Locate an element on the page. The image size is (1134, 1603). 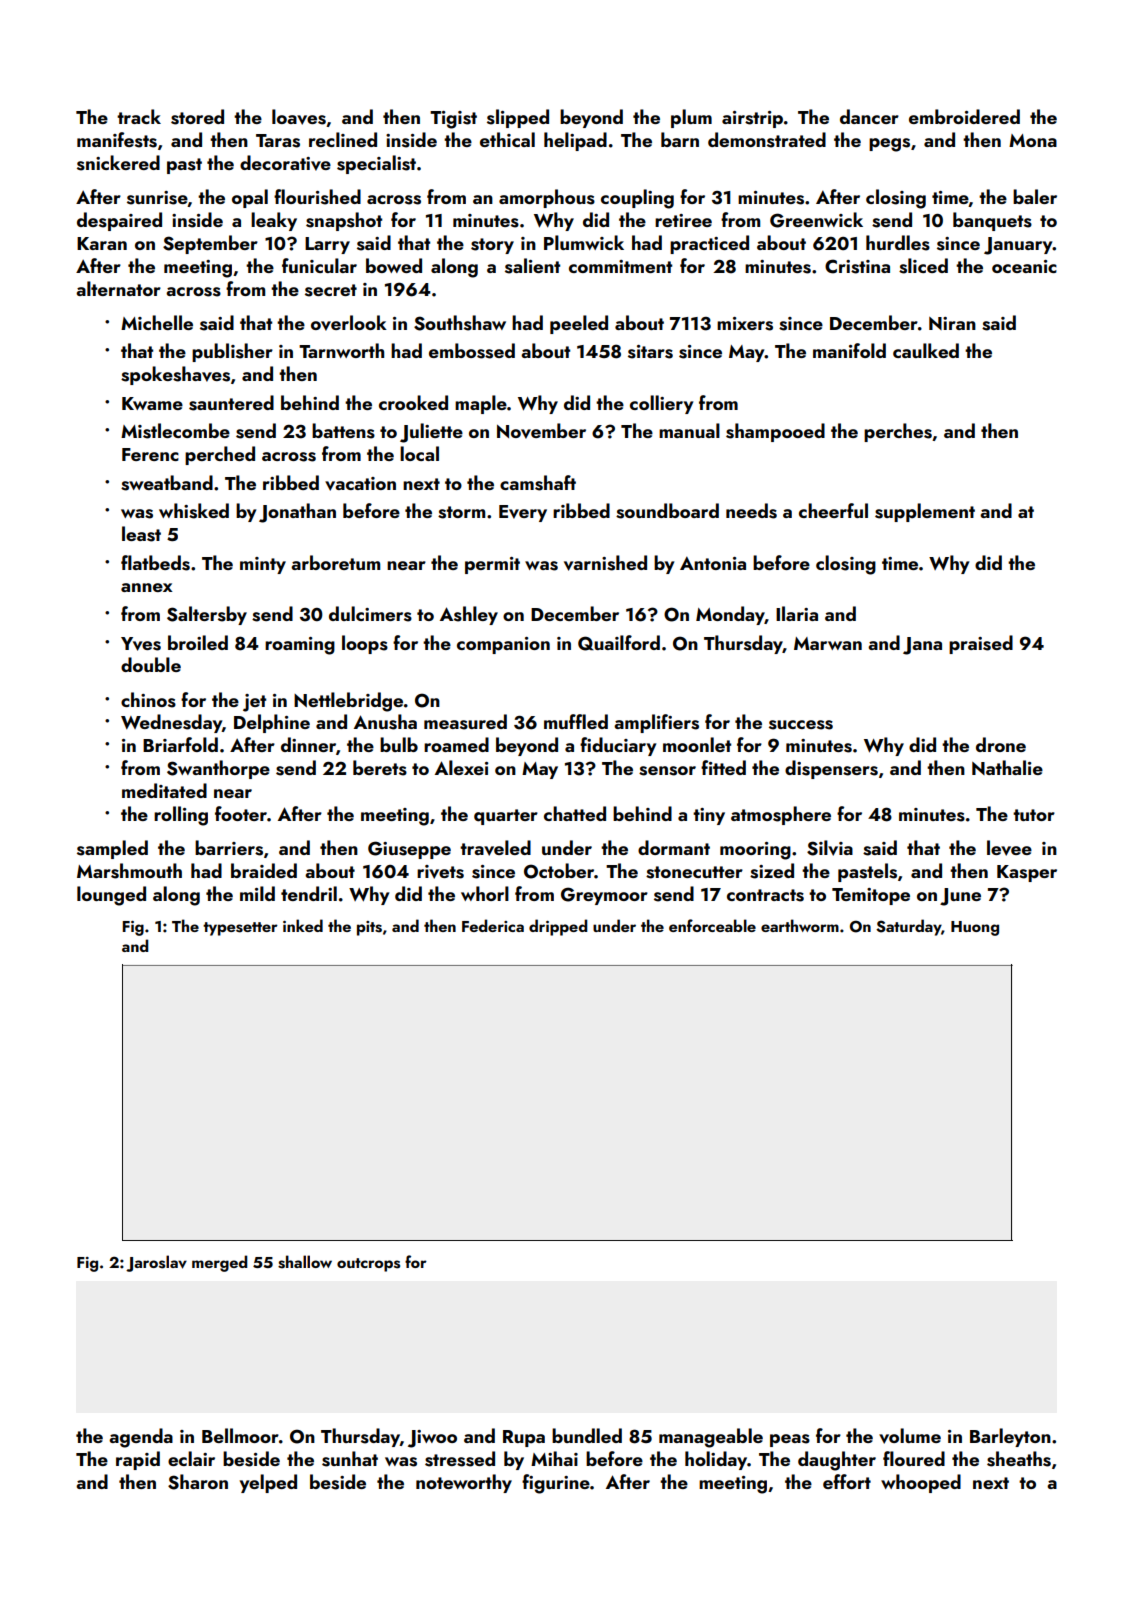
typesetter is located at coordinates (240, 929).
